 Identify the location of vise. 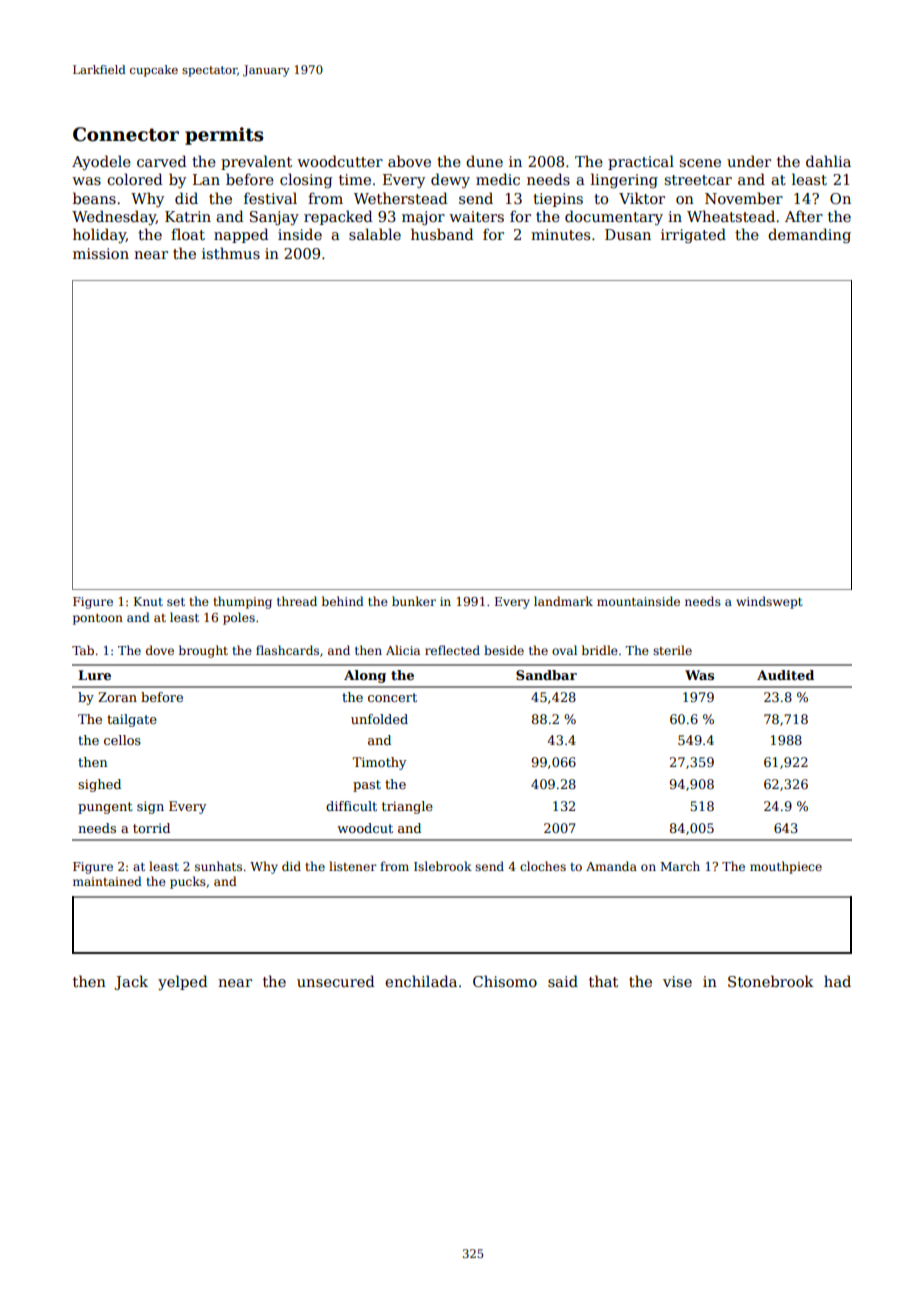
(677, 981).
